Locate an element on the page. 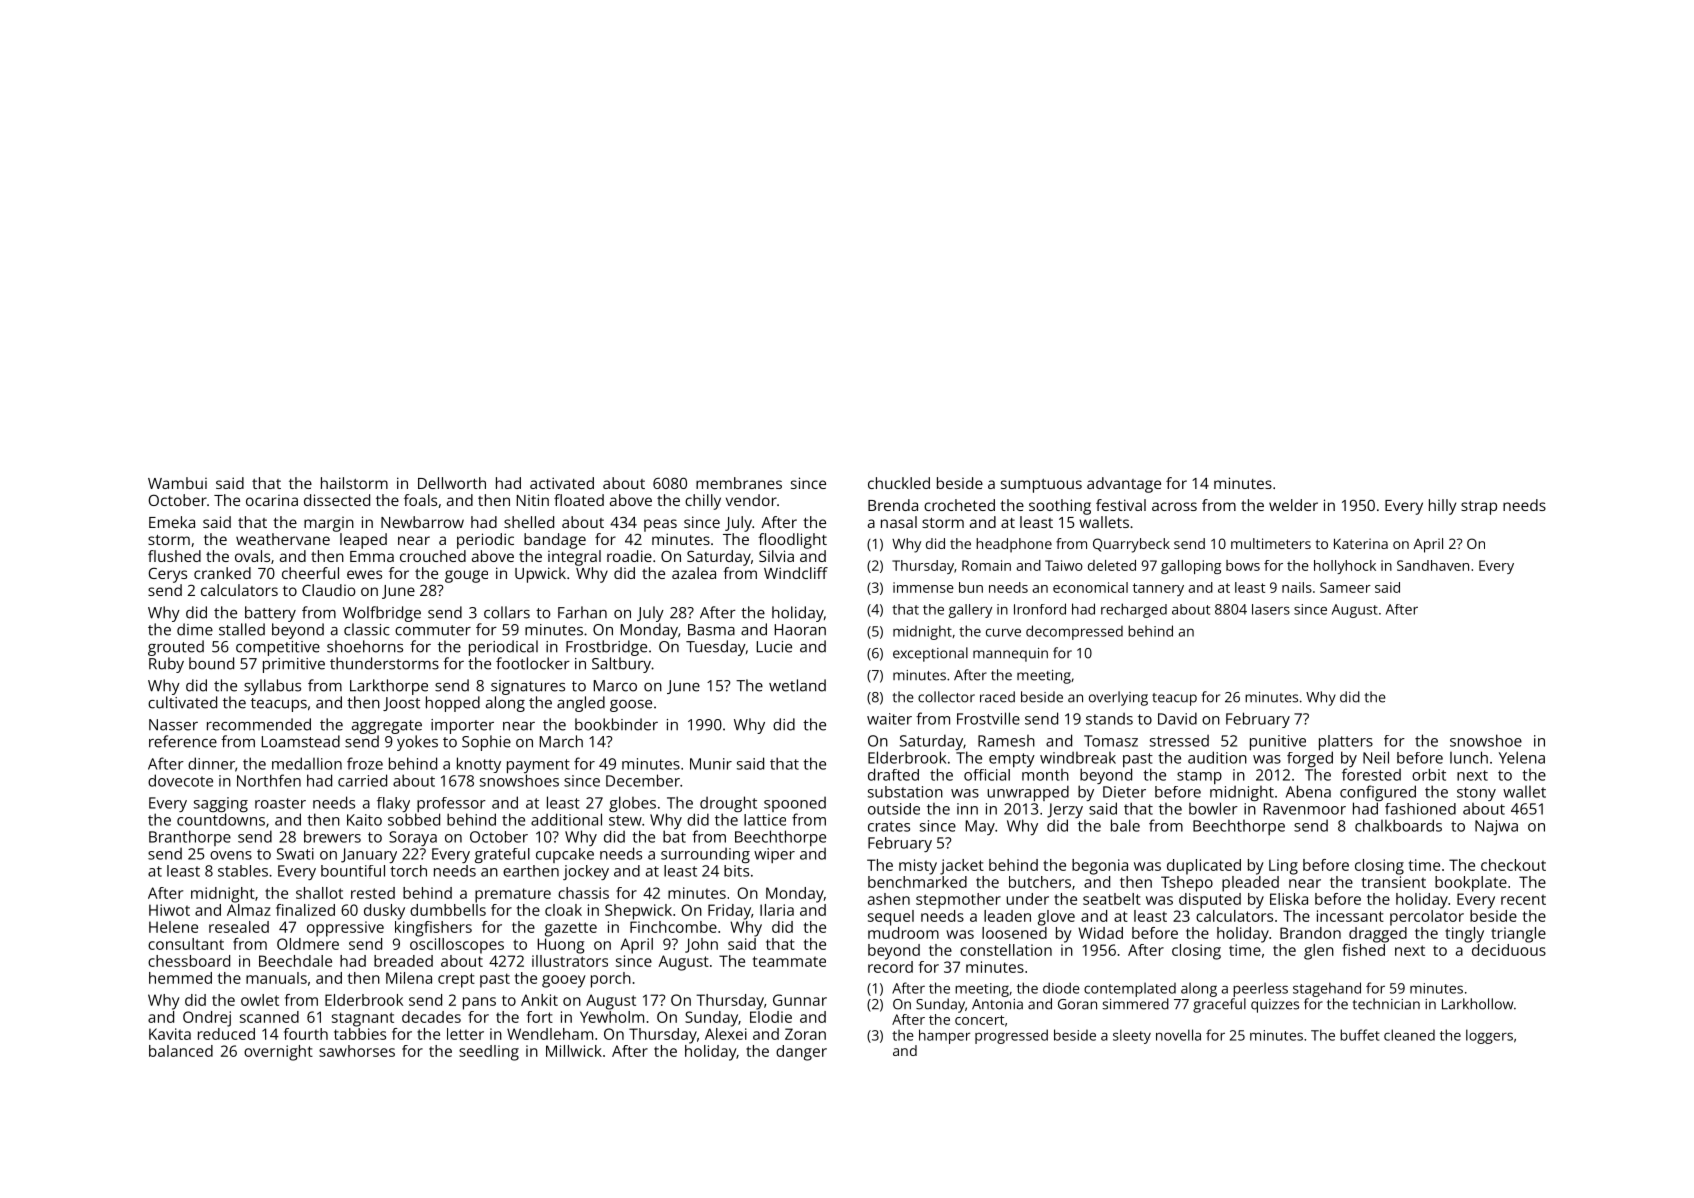  floodlight is located at coordinates (792, 541).
